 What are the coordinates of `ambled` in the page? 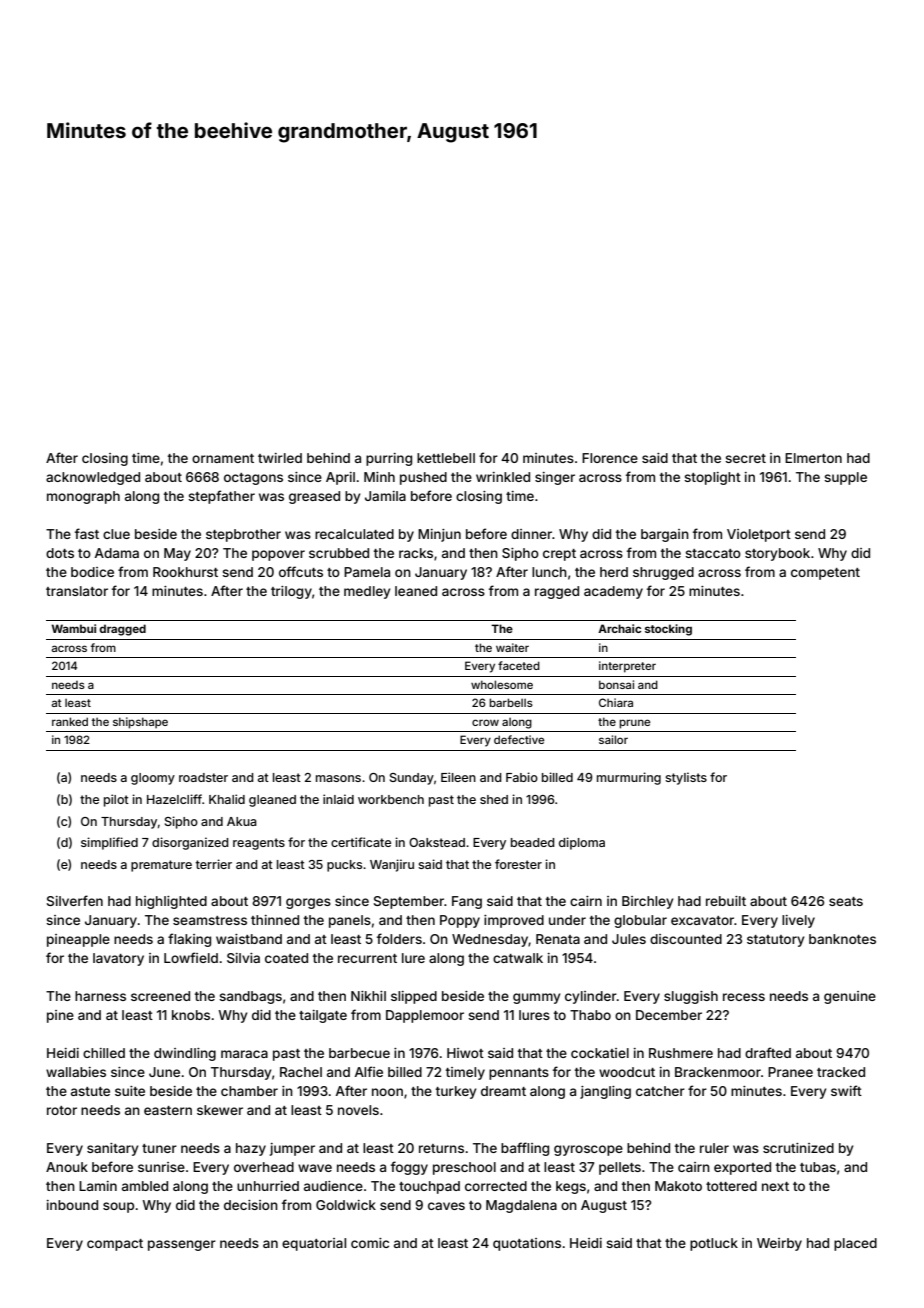 It's located at (145, 1186).
